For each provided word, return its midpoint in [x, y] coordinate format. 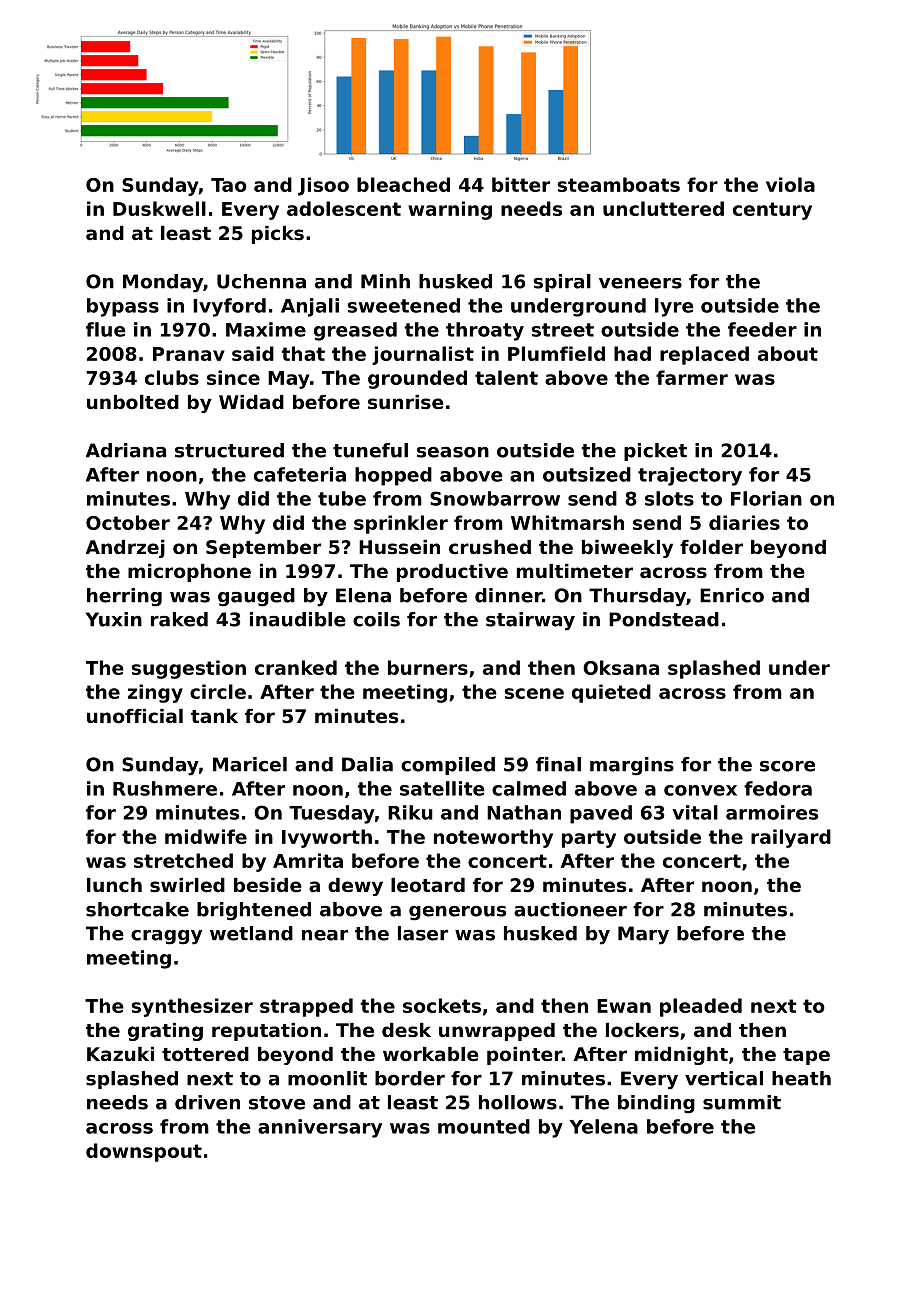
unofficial [135, 716]
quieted [611, 693]
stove [277, 1103]
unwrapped [497, 1032]
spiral [562, 283]
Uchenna [261, 281]
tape [806, 1056]
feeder [762, 329]
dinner [508, 595]
